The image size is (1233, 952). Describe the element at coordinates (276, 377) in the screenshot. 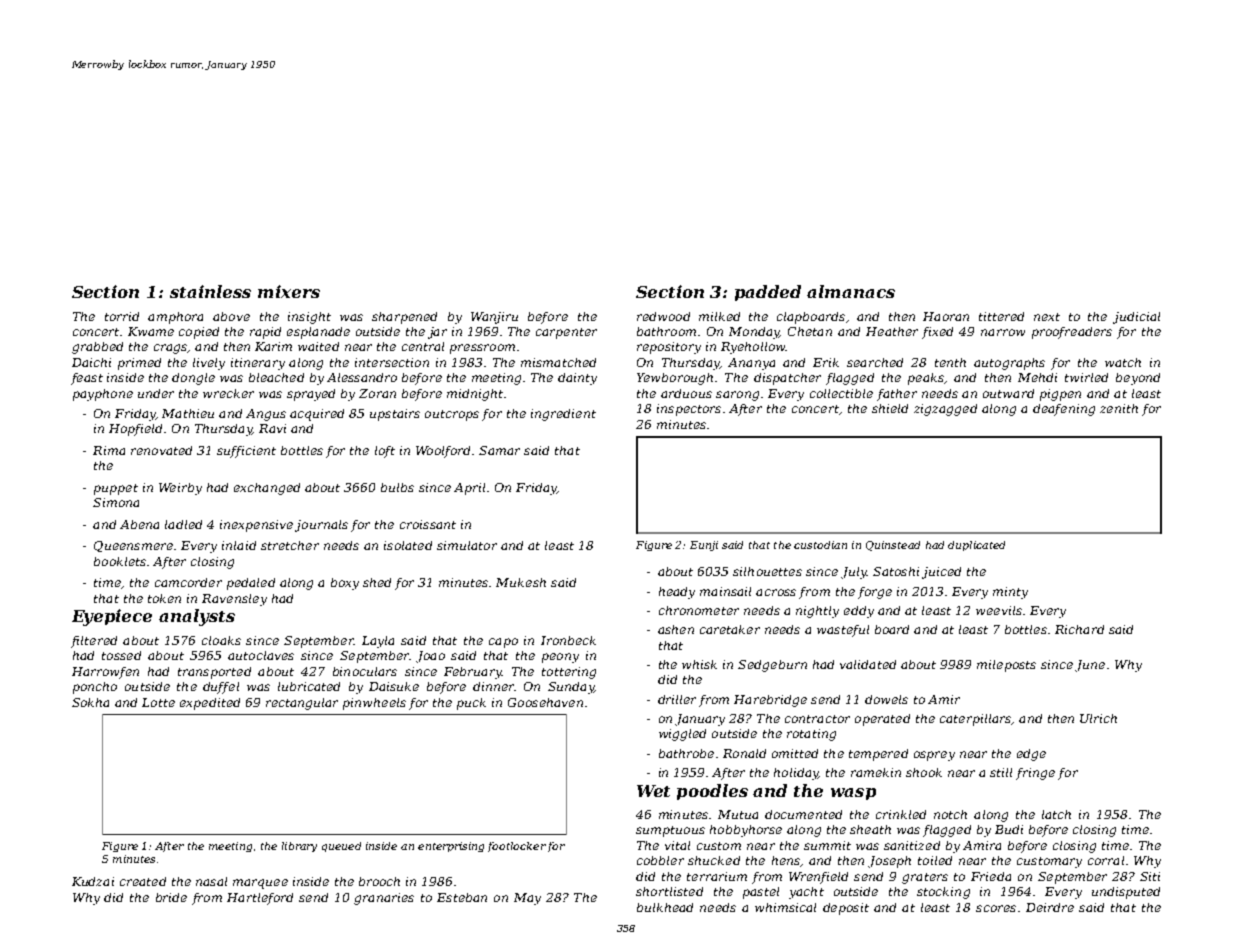

I see `bleached` at that location.
